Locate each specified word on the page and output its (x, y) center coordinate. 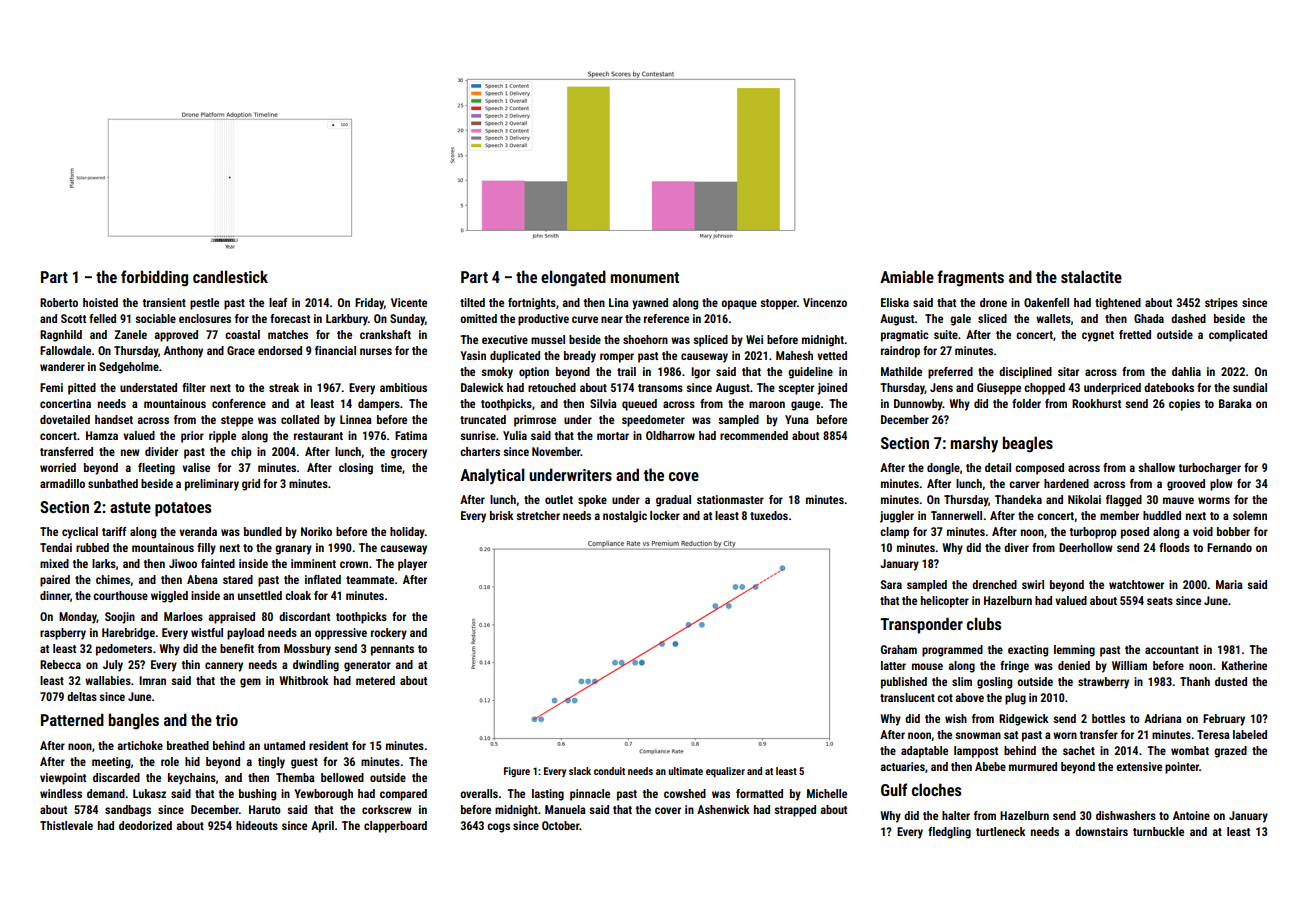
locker (665, 515)
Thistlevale (66, 825)
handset (114, 419)
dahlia (1186, 371)
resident (328, 745)
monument (645, 277)
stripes (1221, 304)
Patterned (72, 719)
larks (104, 563)
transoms (660, 388)
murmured (1033, 766)
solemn (1250, 515)
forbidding (154, 278)
